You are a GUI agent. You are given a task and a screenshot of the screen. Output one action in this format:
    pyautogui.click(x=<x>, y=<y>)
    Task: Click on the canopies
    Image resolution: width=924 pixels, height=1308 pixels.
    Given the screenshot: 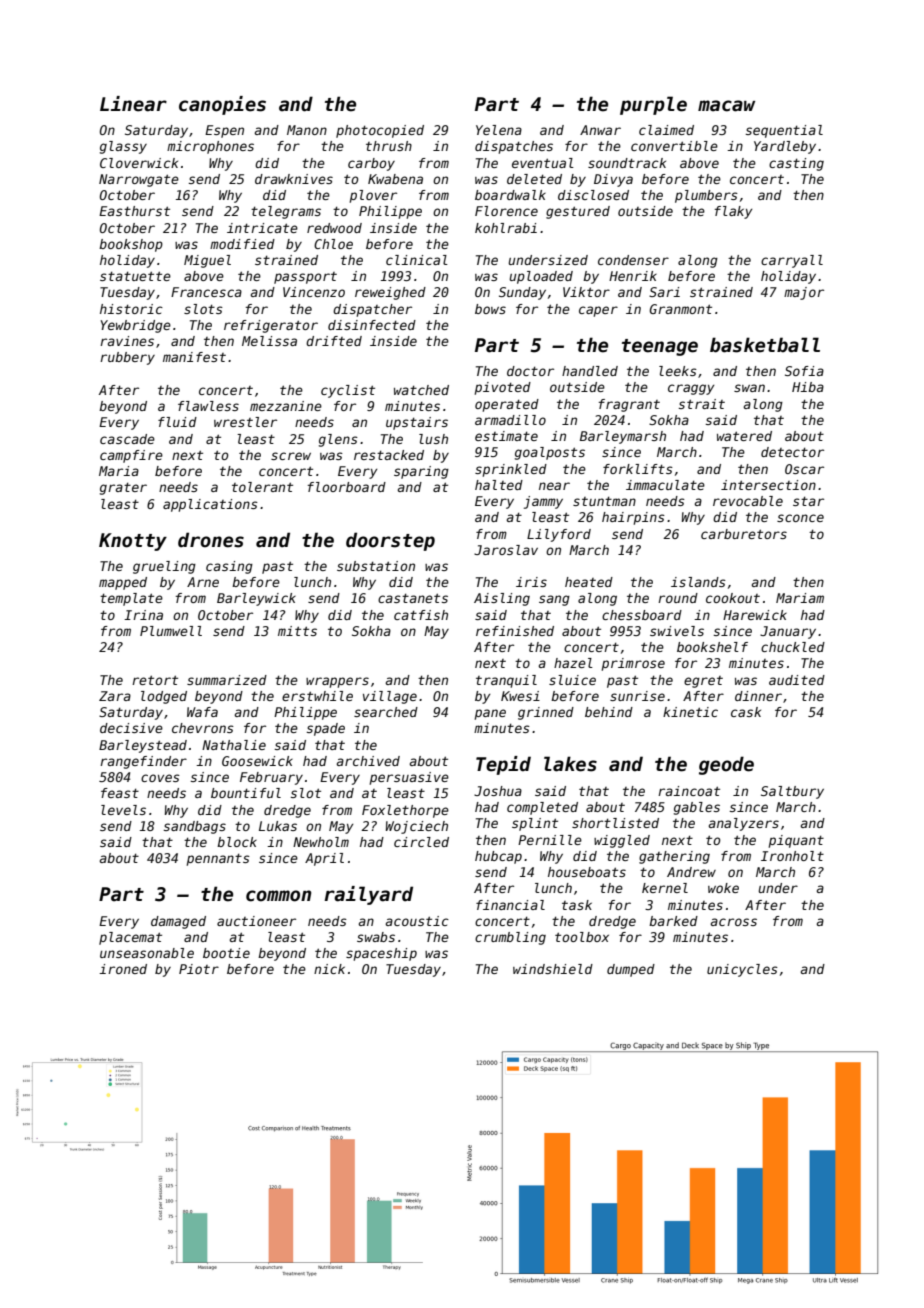 What is the action you would take?
    pyautogui.click(x=222, y=105)
